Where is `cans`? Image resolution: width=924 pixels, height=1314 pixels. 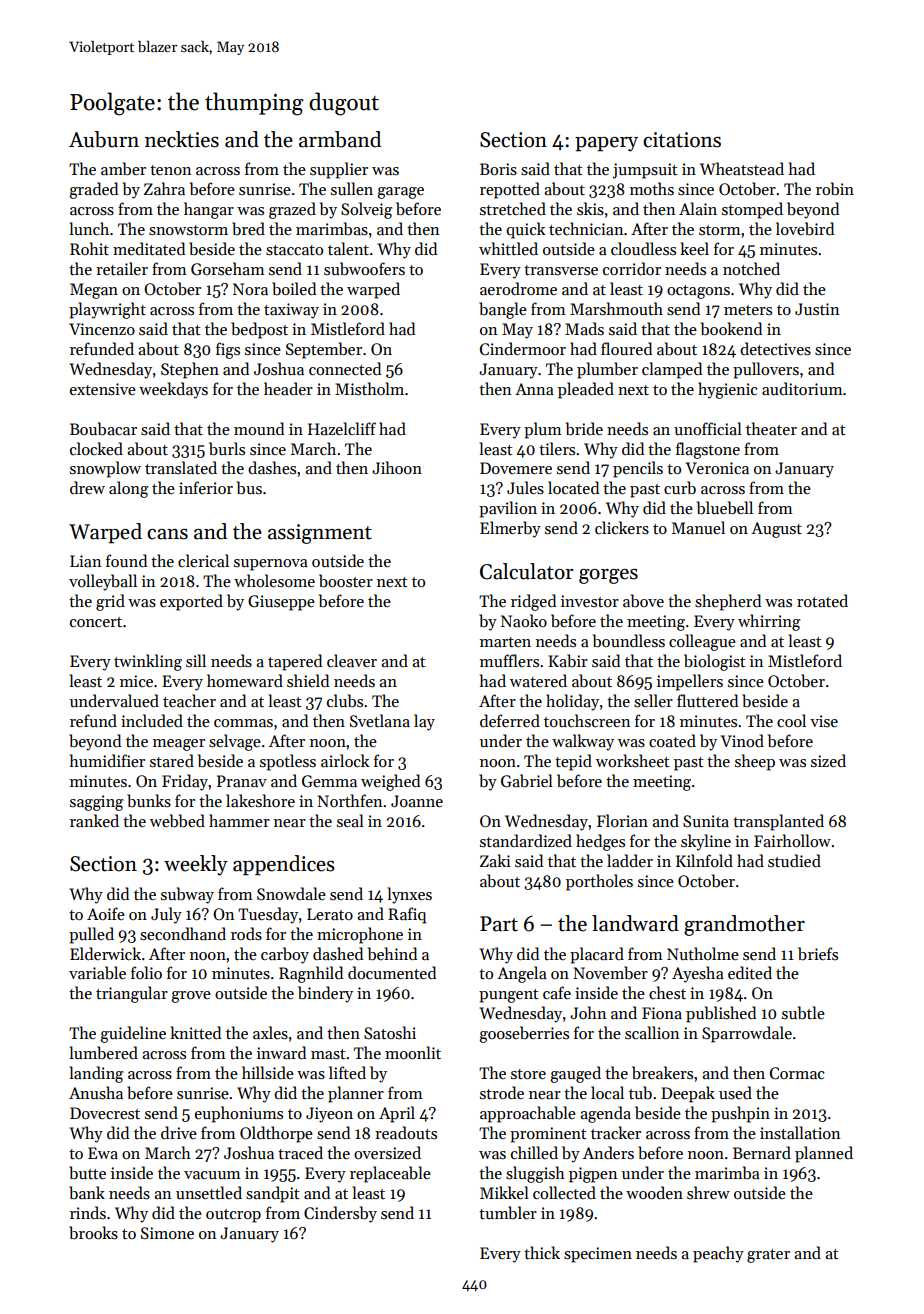 cans is located at coordinates (167, 534).
